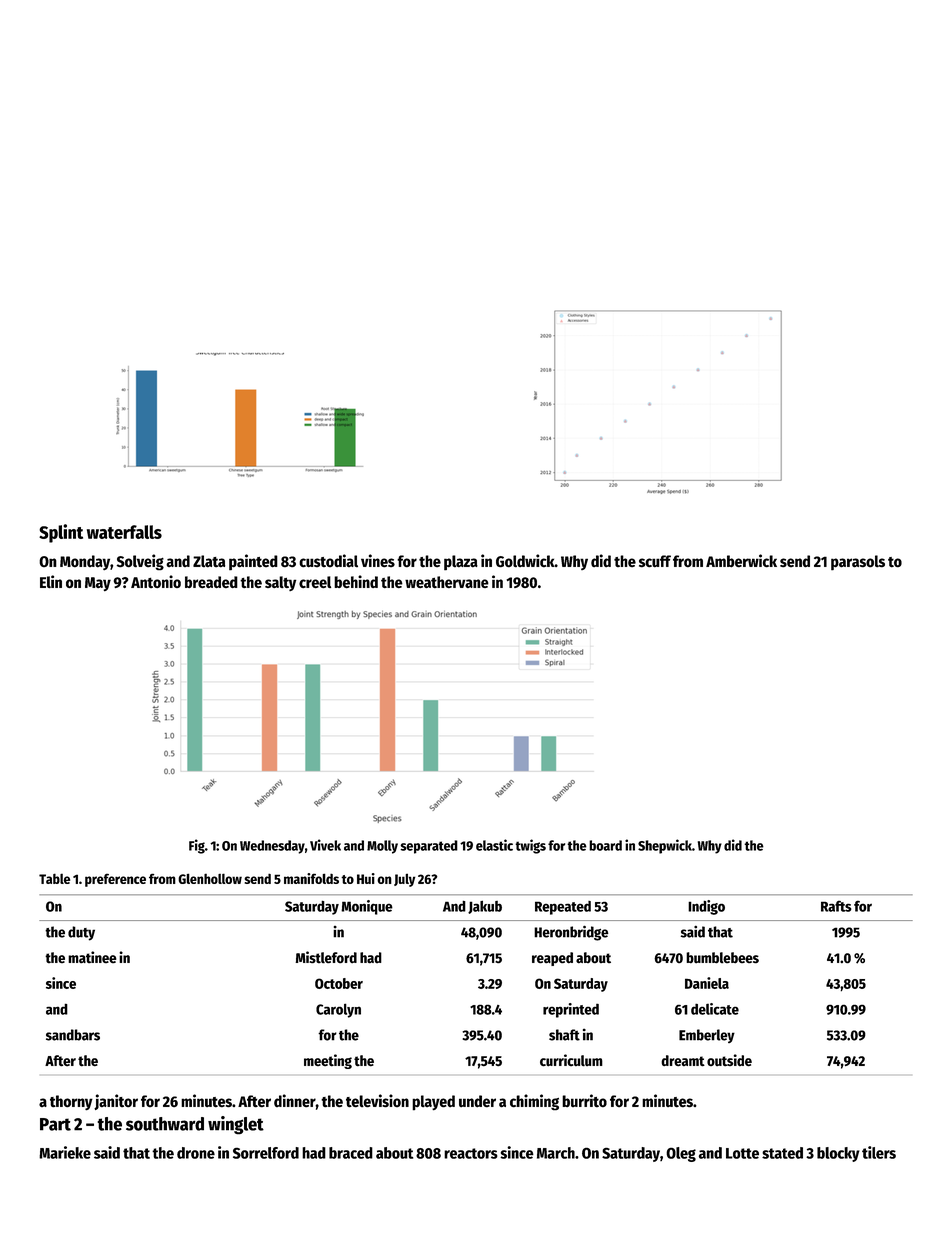 Image resolution: width=952 pixels, height=1233 pixels. What do you see at coordinates (552, 959) in the page?
I see `reaped` at bounding box center [552, 959].
